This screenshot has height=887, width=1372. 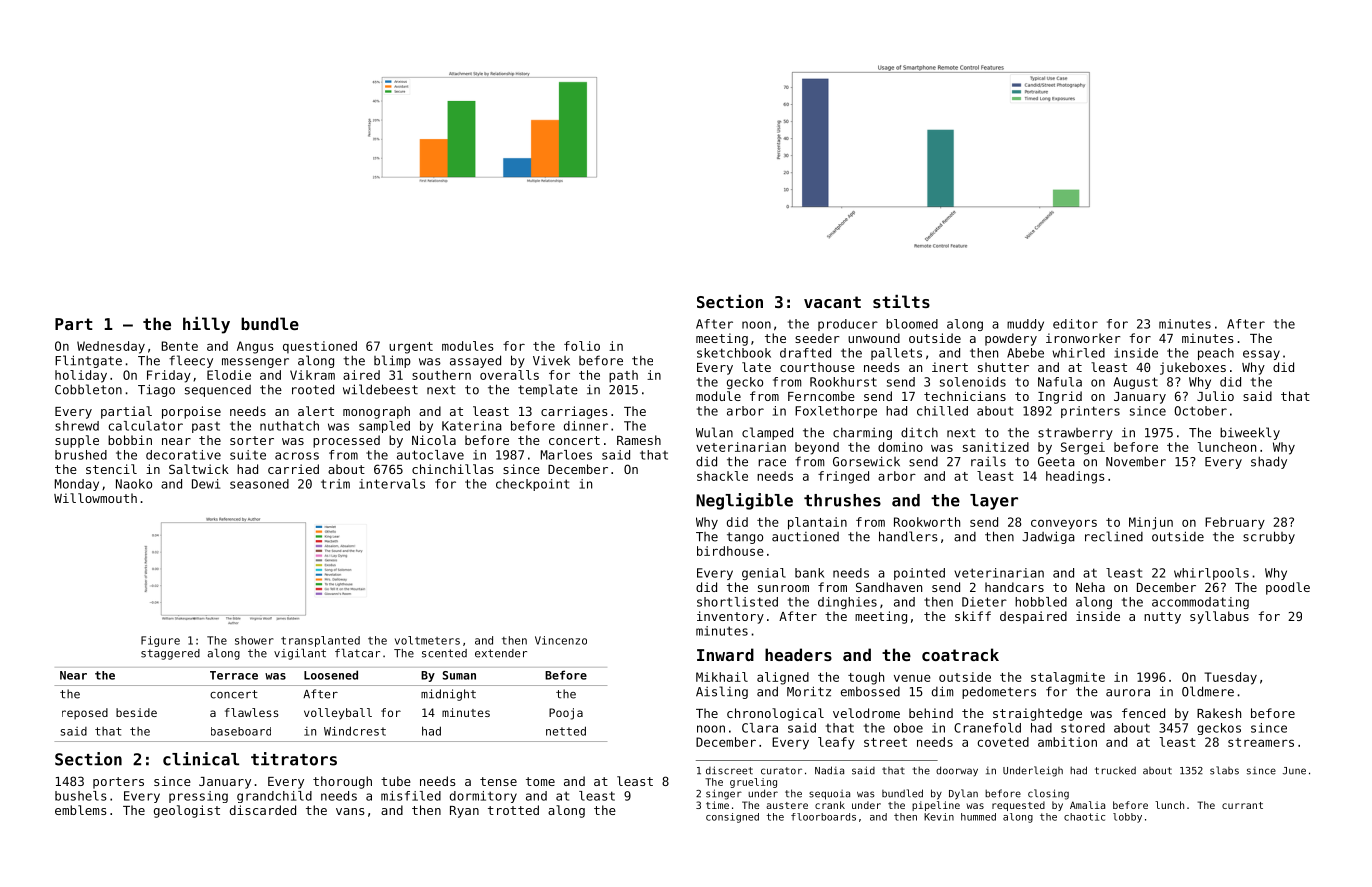 I want to click on reclined, so click(x=1114, y=536).
